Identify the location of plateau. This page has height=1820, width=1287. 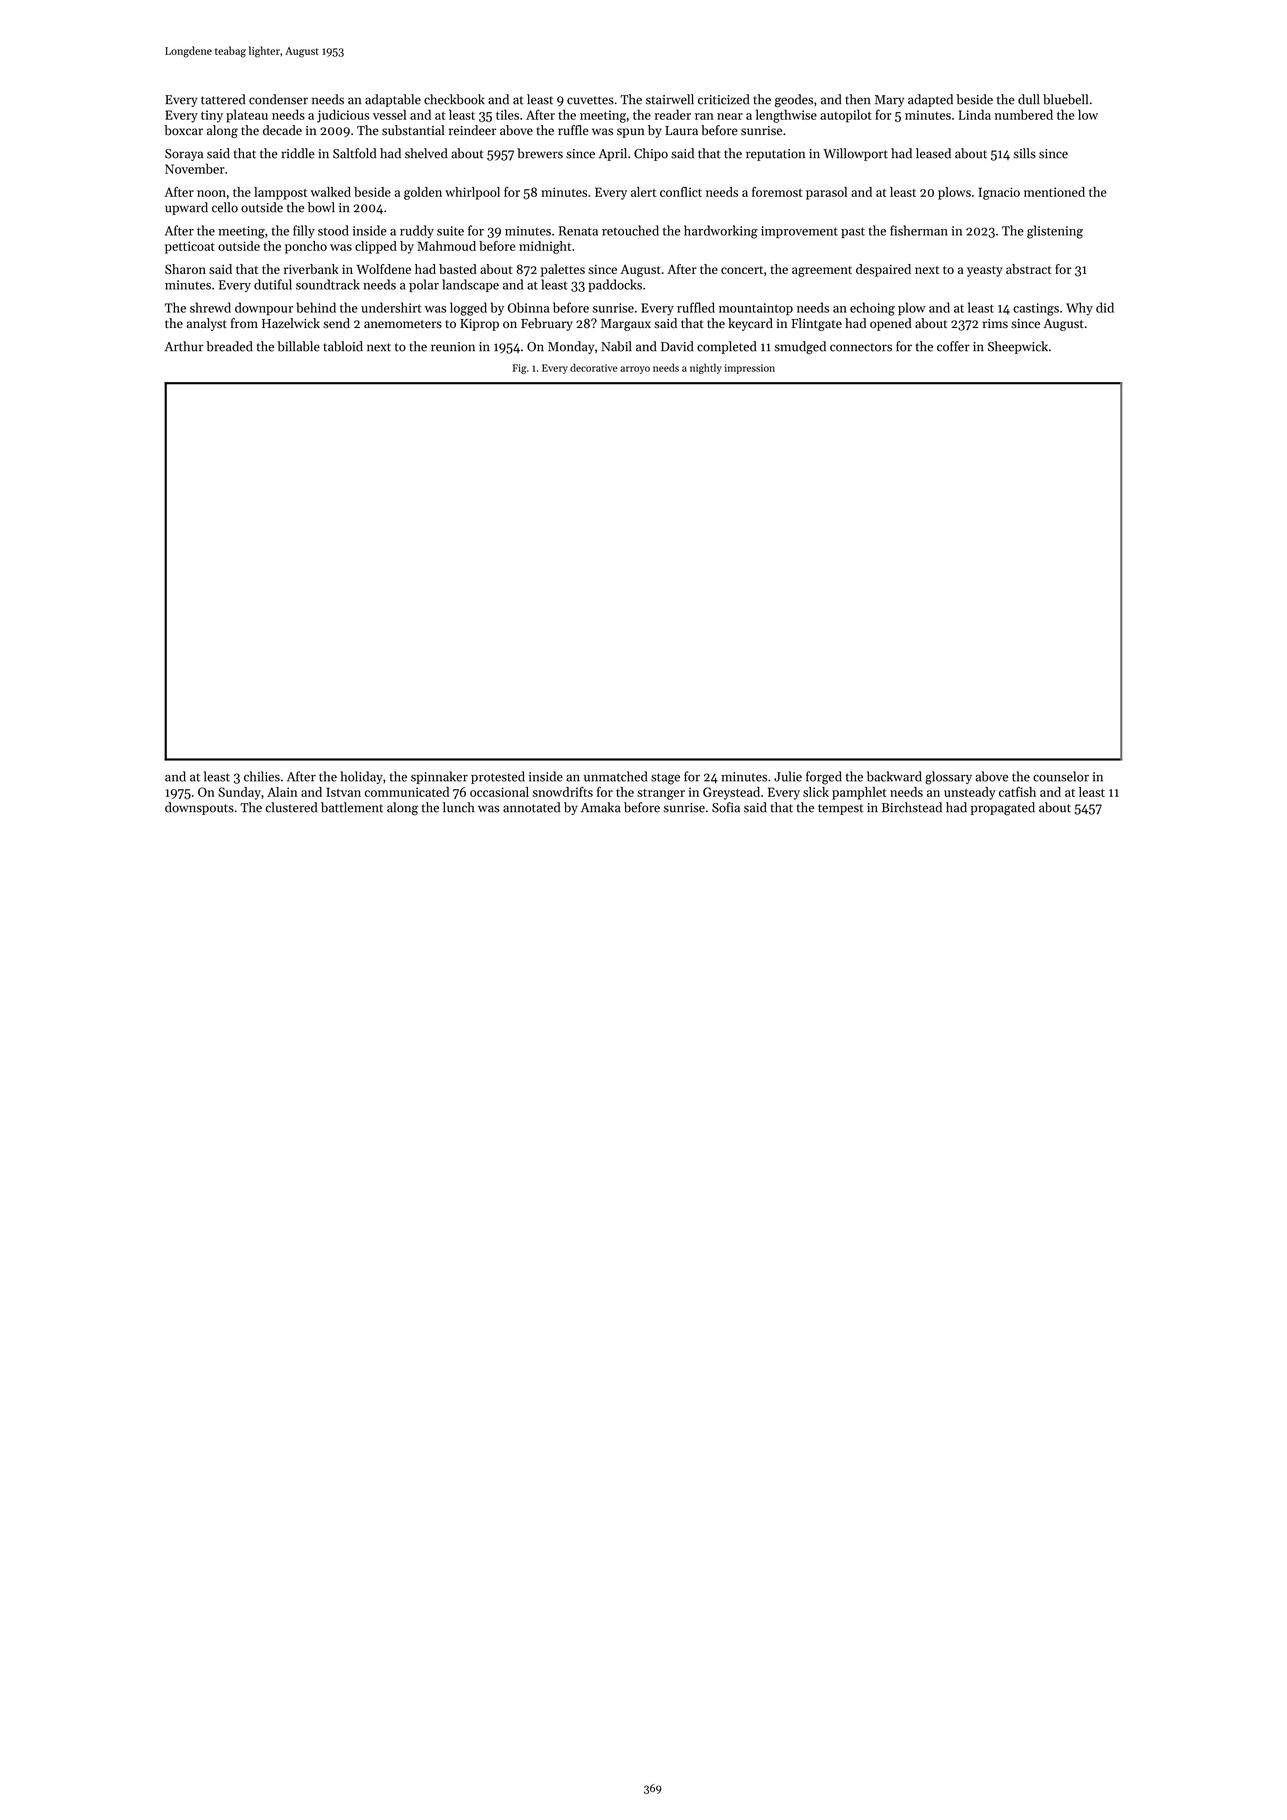
(247, 116).
